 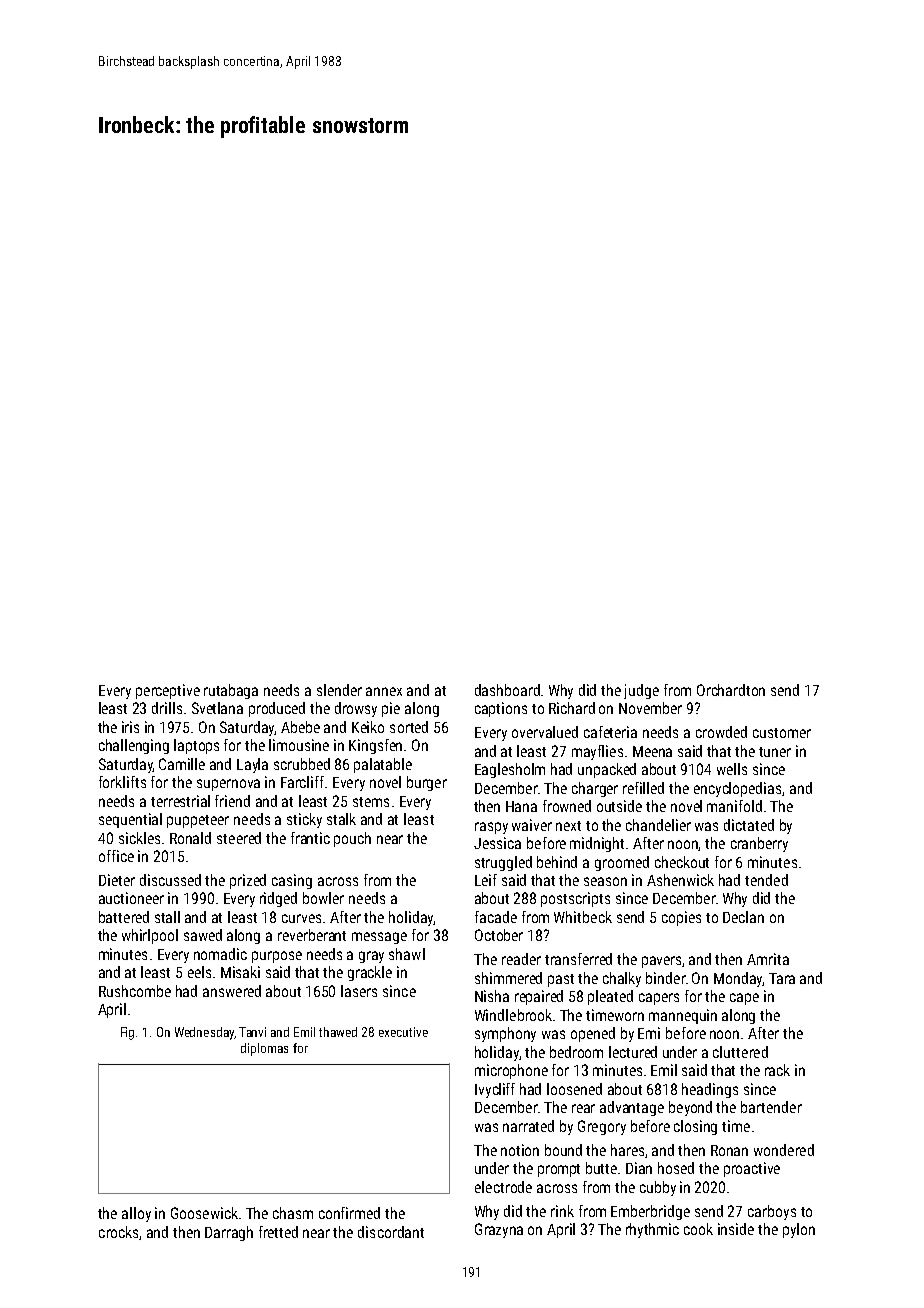 I want to click on rutabaga, so click(x=231, y=691).
